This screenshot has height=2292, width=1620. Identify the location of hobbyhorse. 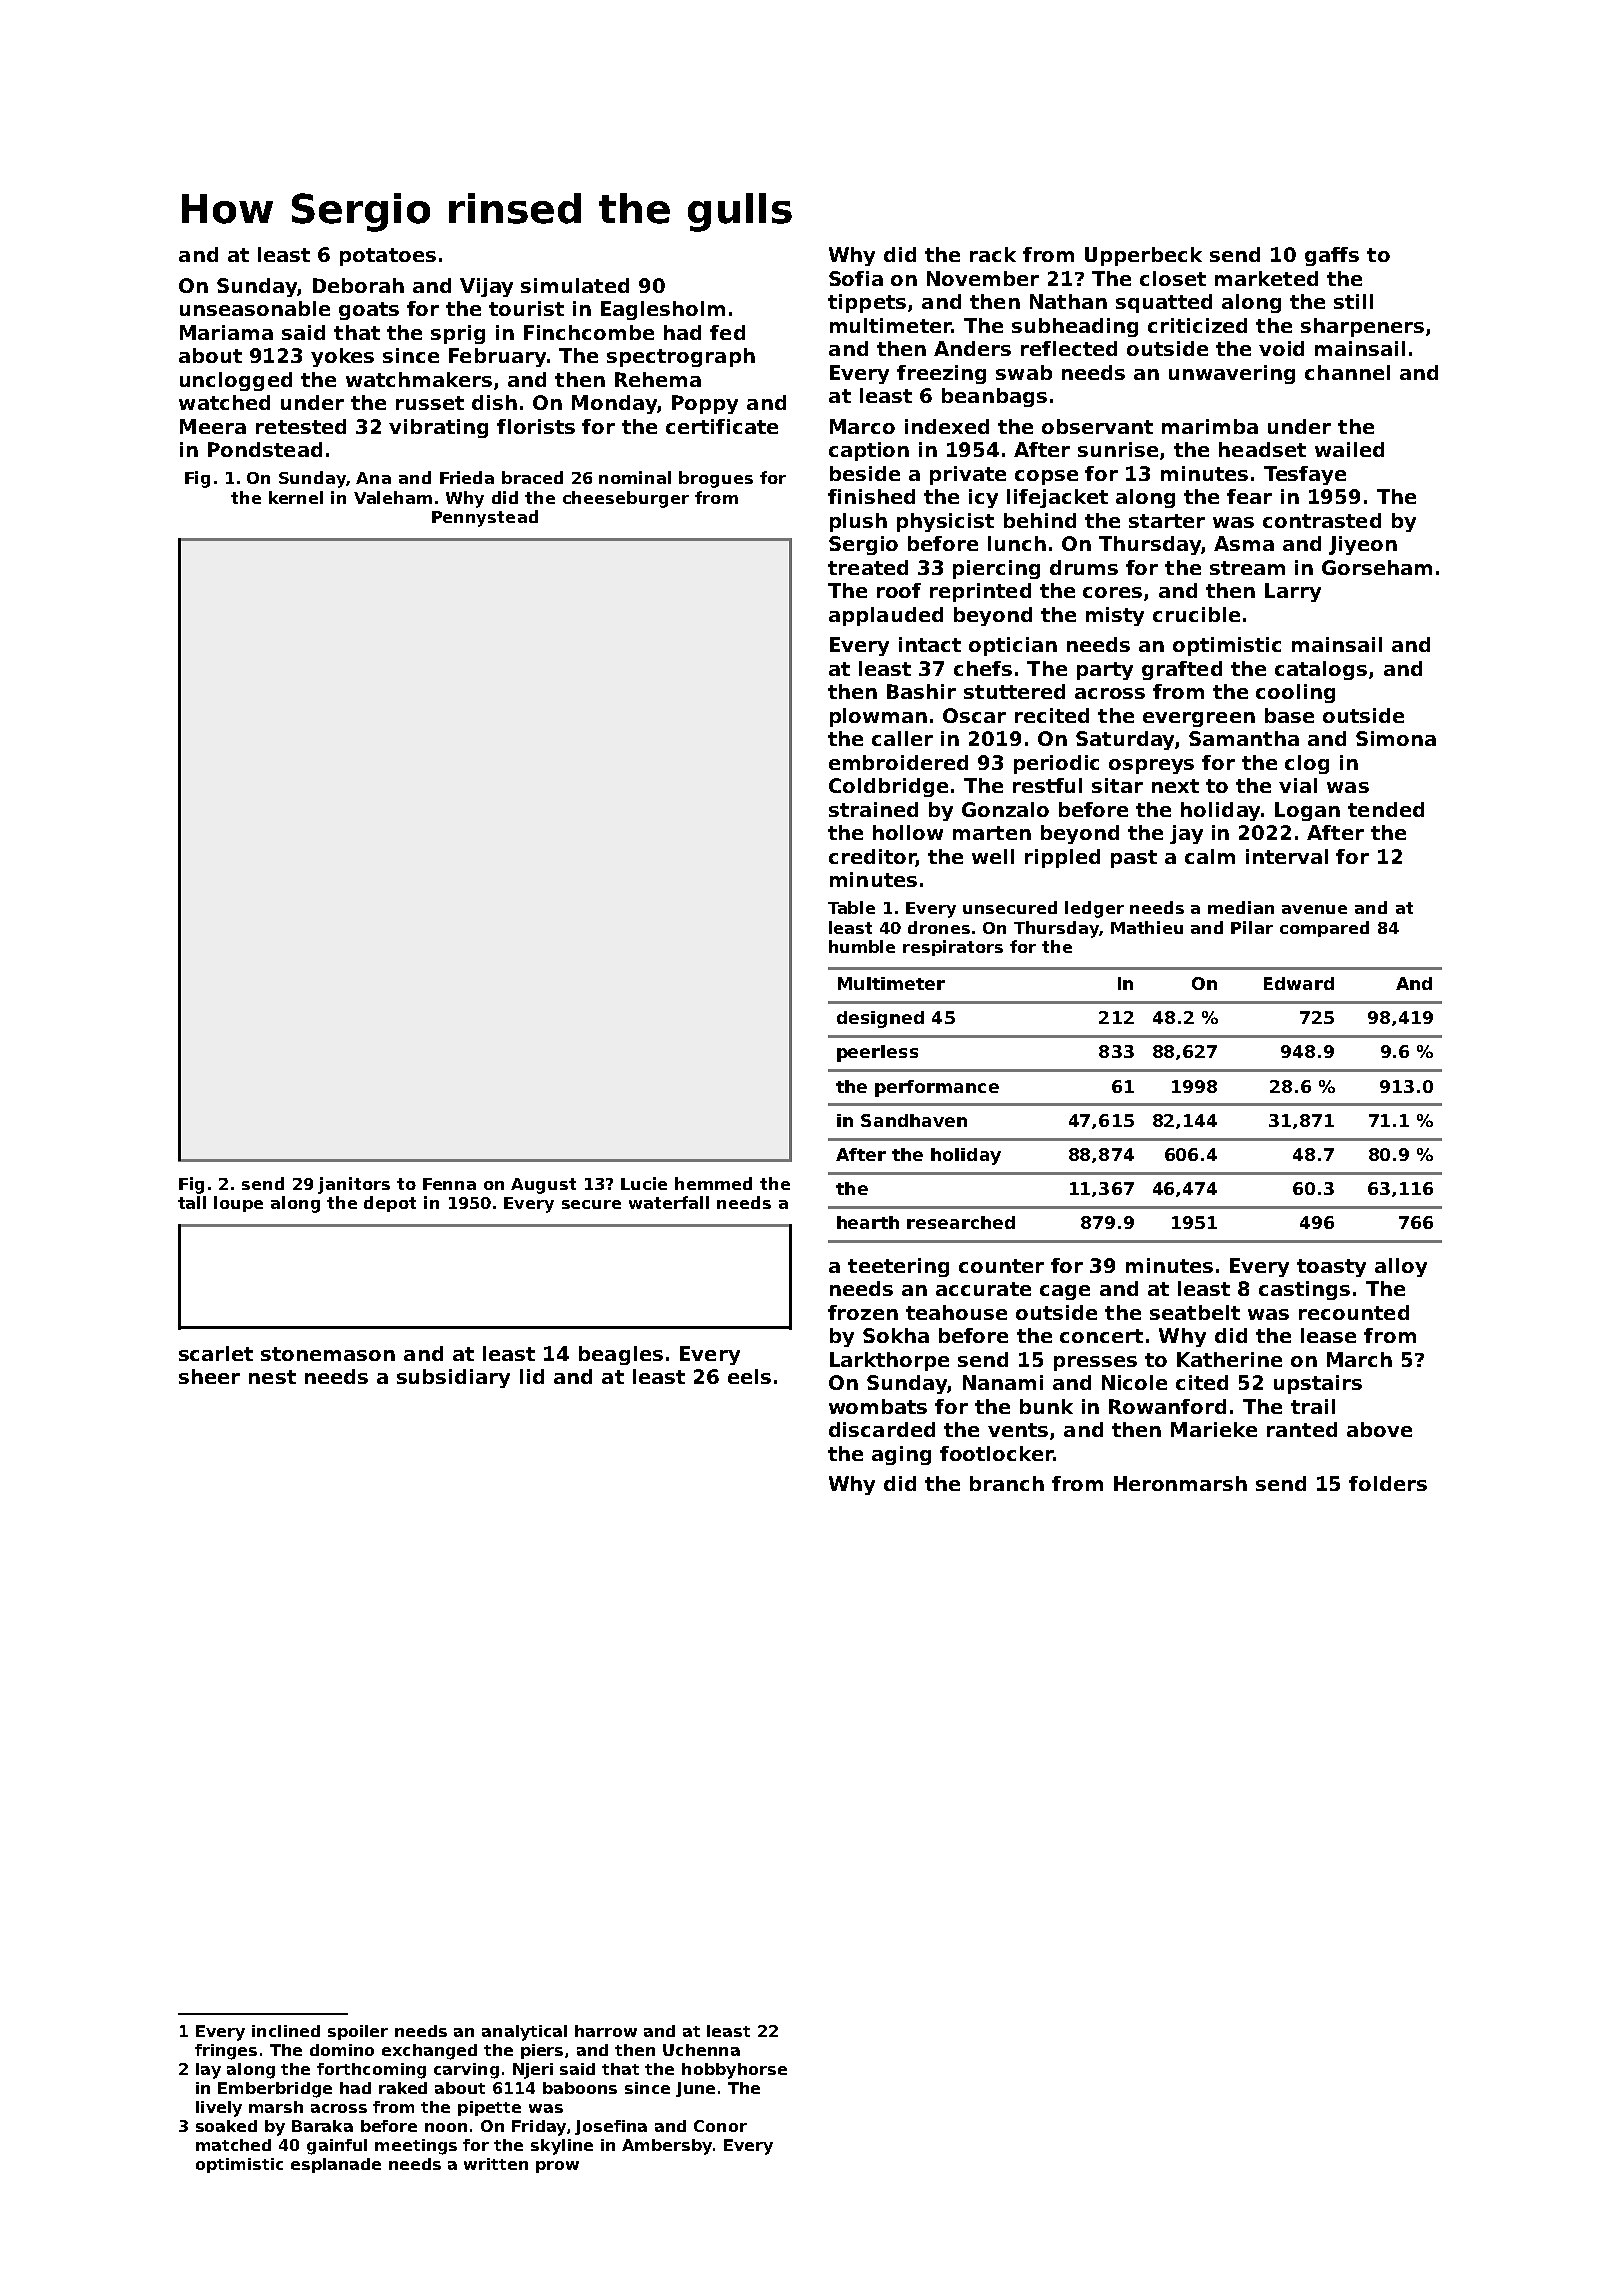
(734, 2071).
